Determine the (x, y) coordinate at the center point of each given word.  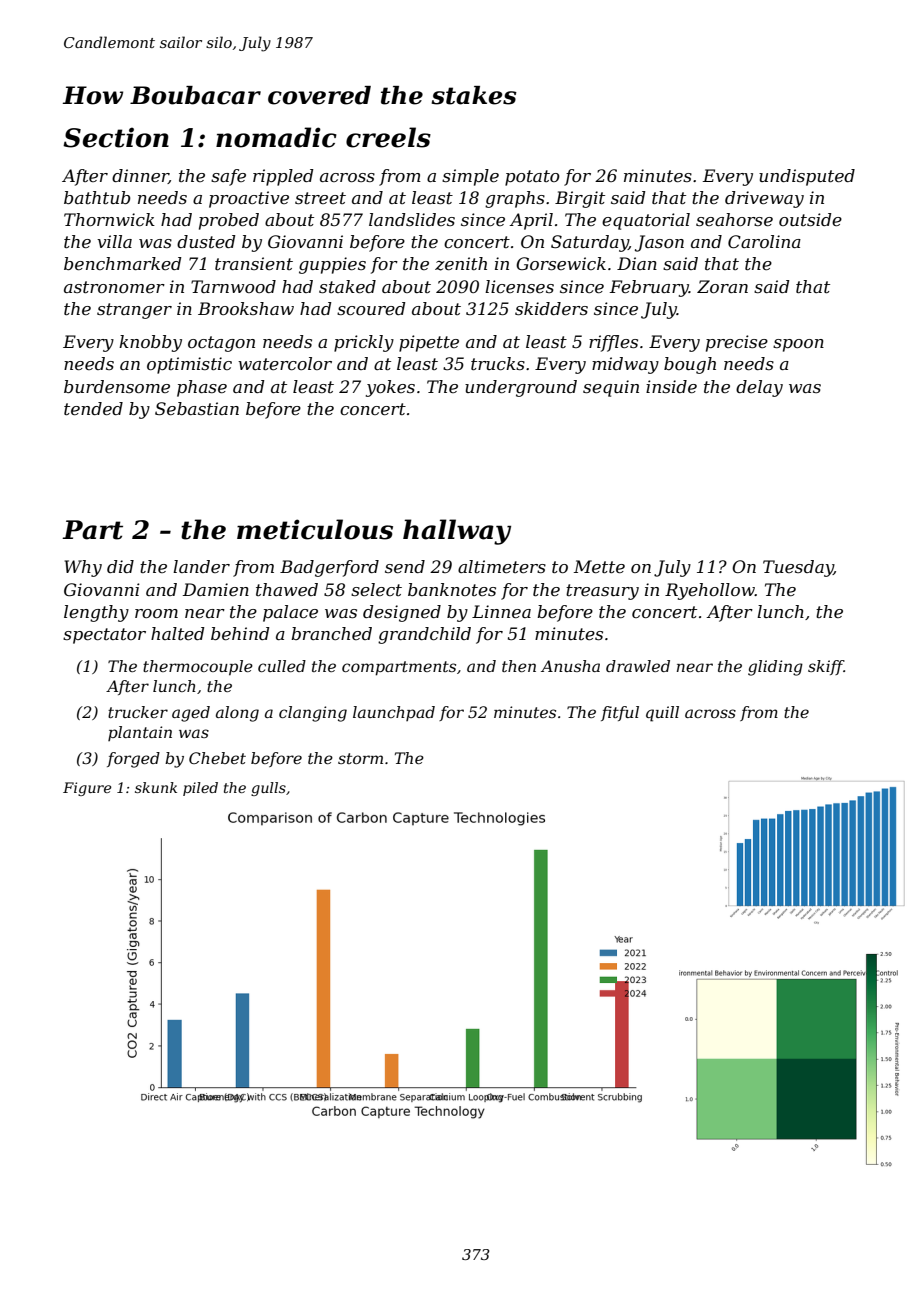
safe (228, 177)
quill (662, 714)
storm (360, 758)
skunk (156, 787)
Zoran (722, 286)
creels (388, 137)
